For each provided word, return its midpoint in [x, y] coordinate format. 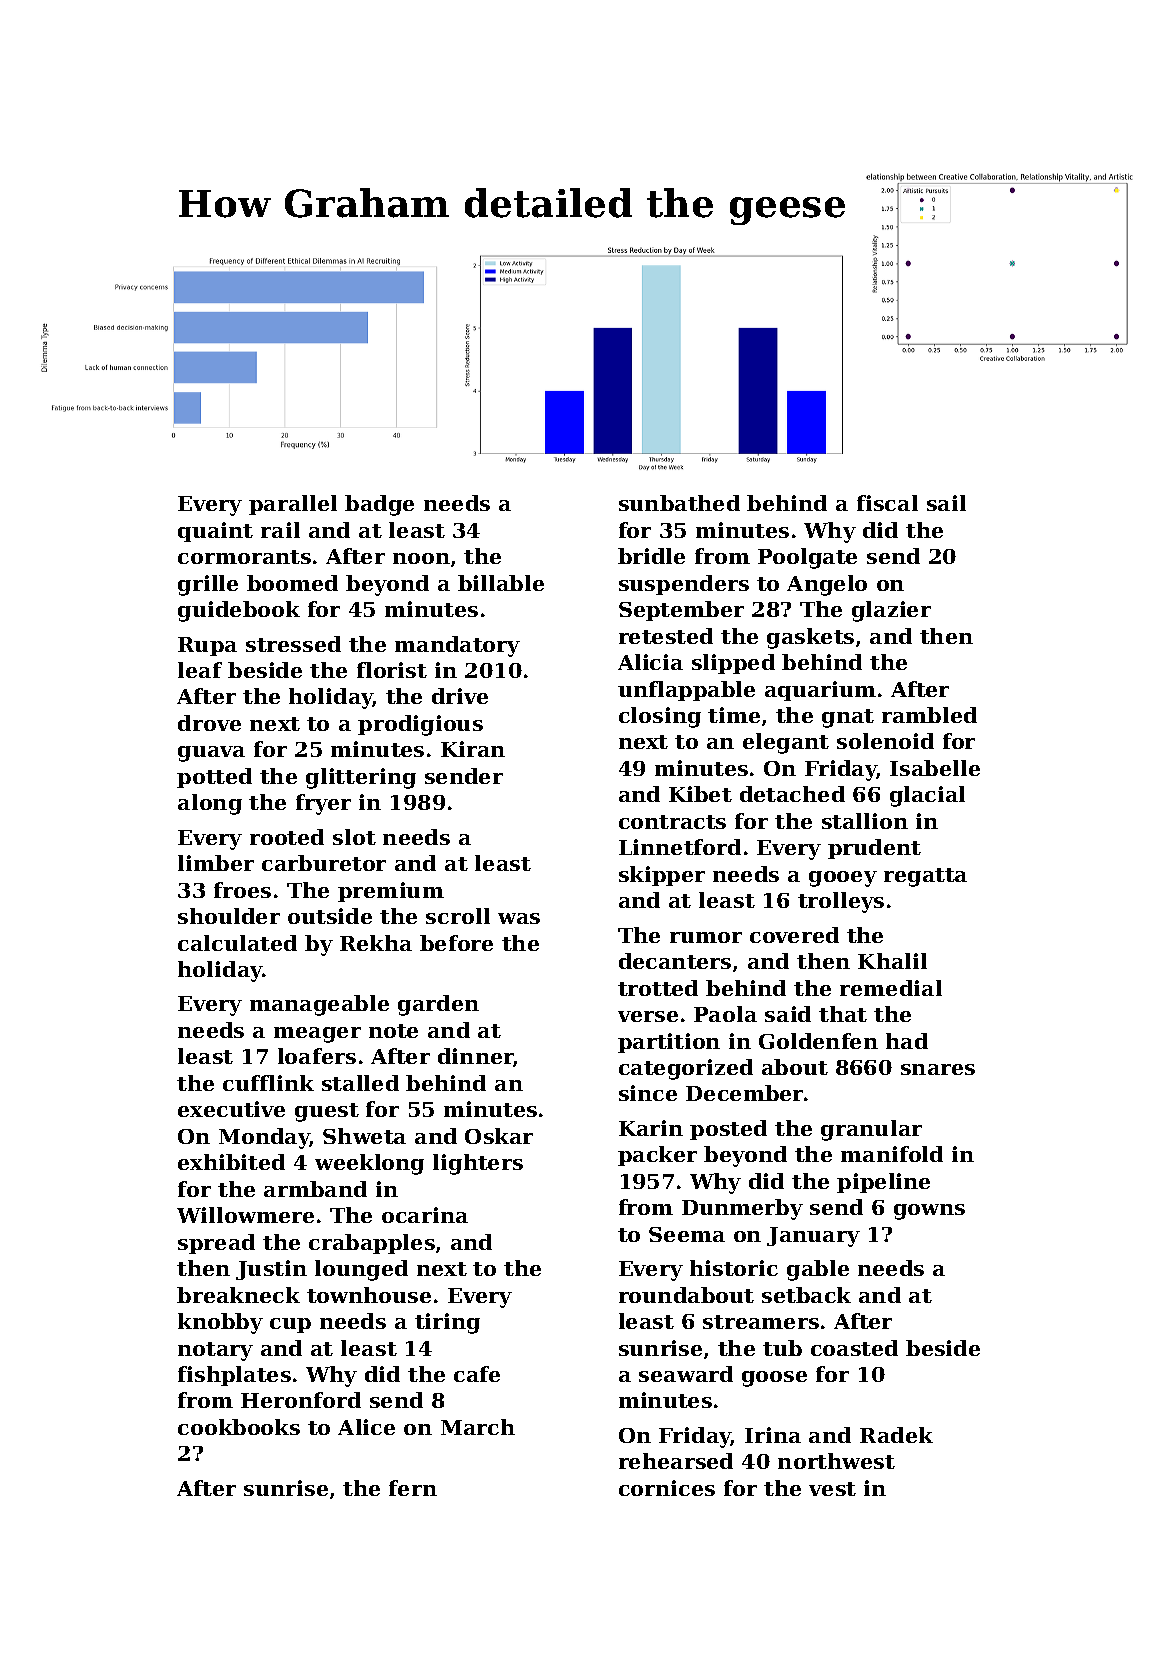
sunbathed [679, 503]
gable [818, 1270]
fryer [323, 804]
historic [734, 1268]
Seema [687, 1234]
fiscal [887, 503]
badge [379, 505]
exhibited [231, 1162]
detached [792, 794]
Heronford [301, 1400]
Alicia [650, 662]
